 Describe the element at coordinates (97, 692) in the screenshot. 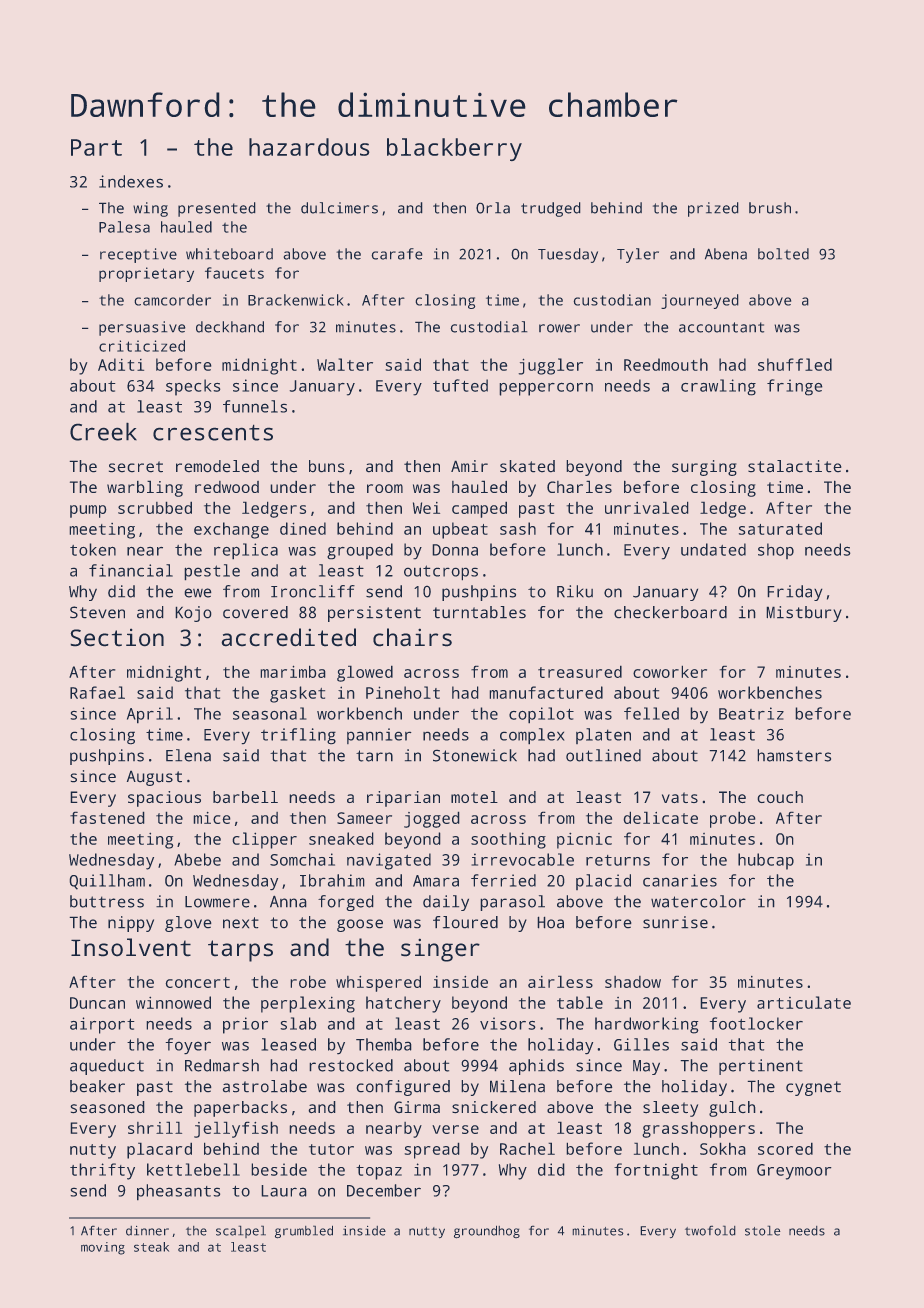

I see `Rafael` at that location.
